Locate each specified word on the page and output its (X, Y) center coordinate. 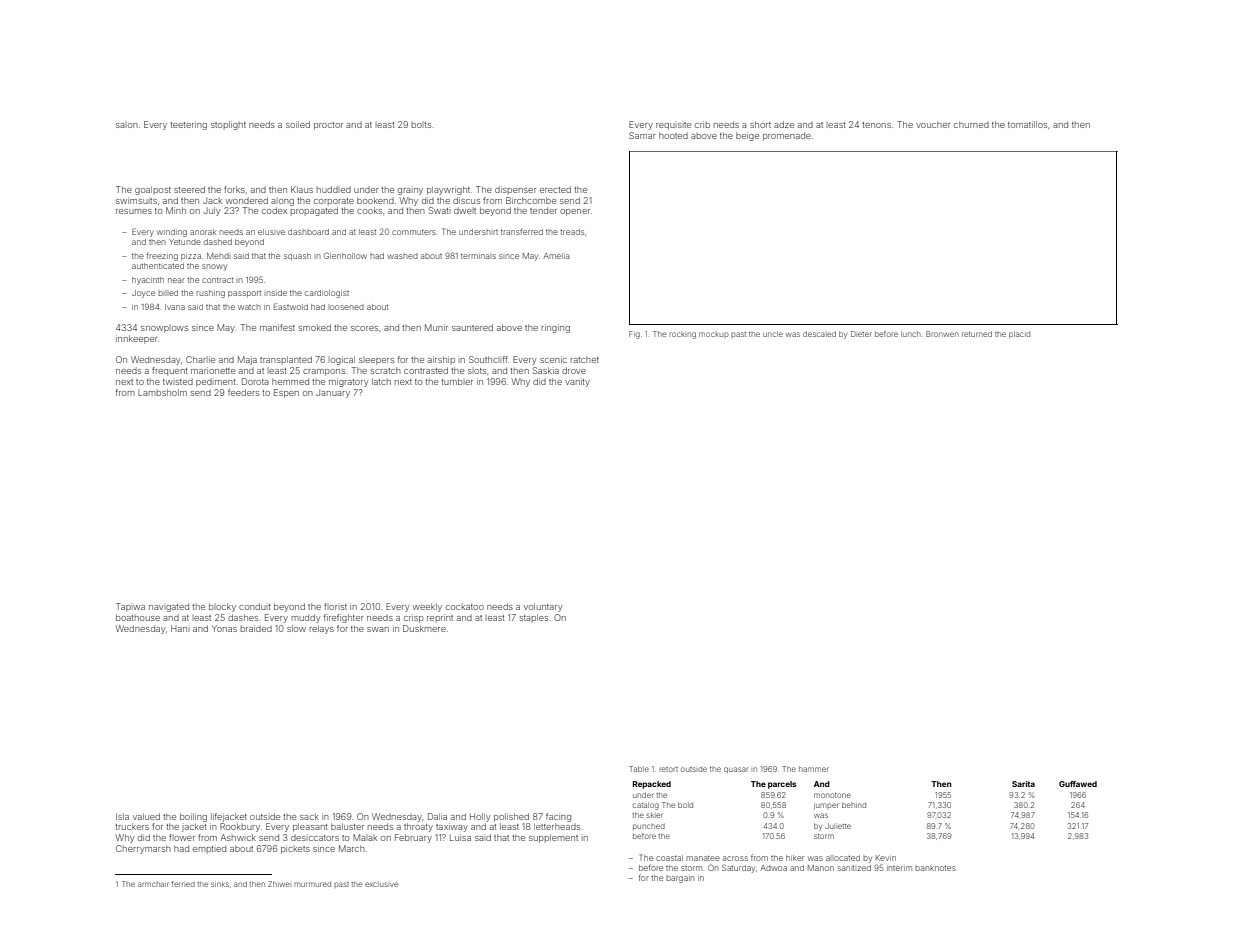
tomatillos (1027, 124)
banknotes (935, 868)
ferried (183, 884)
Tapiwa (130, 607)
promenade (787, 136)
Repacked (652, 785)
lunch (911, 334)
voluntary (543, 607)
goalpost (153, 190)
